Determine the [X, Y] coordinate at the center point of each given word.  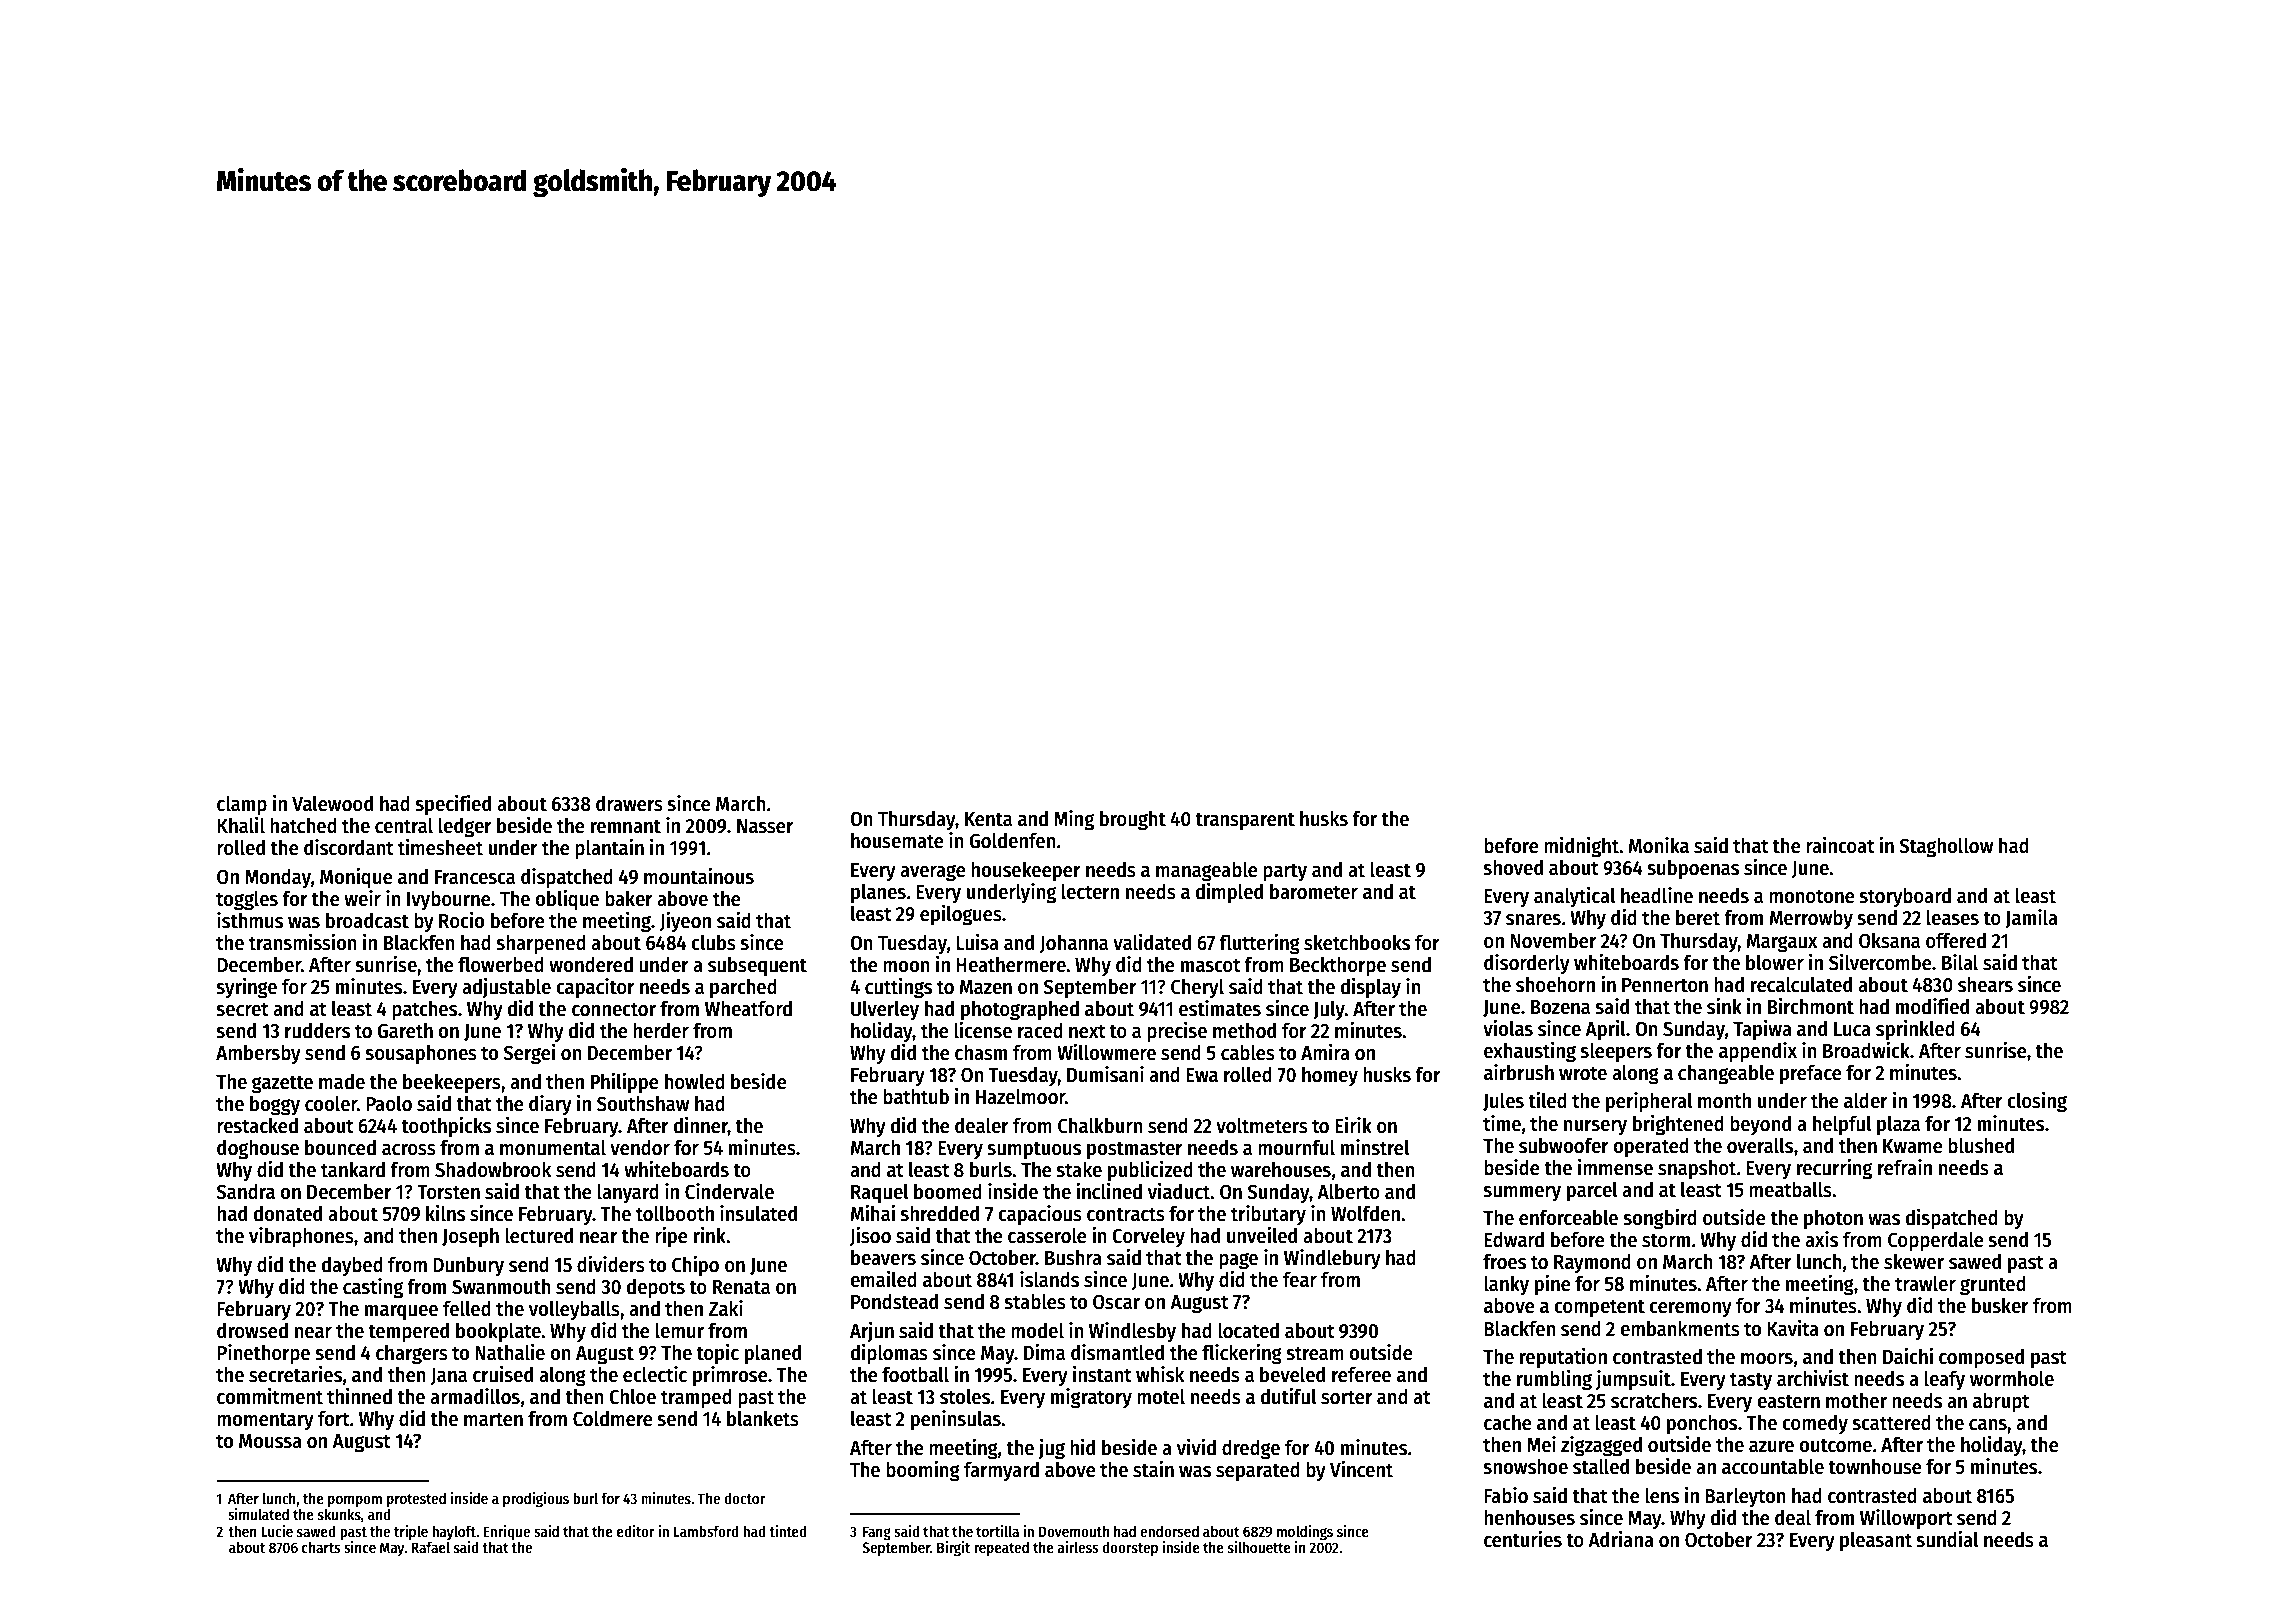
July [1329, 1011]
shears [1985, 984]
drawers [629, 803]
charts [321, 1547]
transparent [1245, 821]
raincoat [1840, 845]
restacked [257, 1125]
